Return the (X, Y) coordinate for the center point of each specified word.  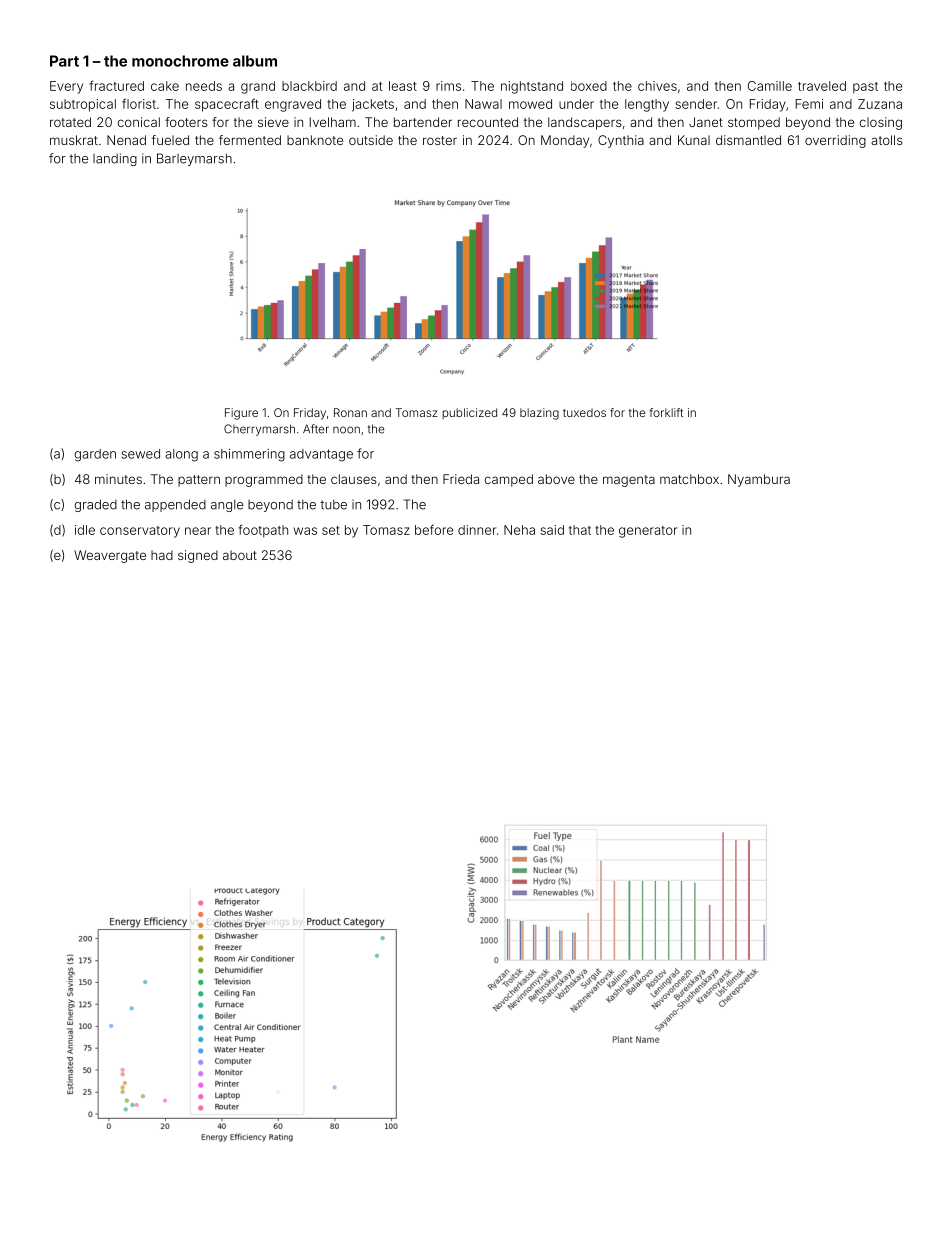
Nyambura (759, 480)
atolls (887, 140)
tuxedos (584, 412)
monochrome (180, 61)
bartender (423, 122)
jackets (373, 105)
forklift (666, 412)
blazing (539, 414)
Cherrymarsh (259, 430)
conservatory (140, 532)
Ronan (350, 412)
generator (648, 532)
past (865, 88)
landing (115, 159)
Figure (241, 414)
